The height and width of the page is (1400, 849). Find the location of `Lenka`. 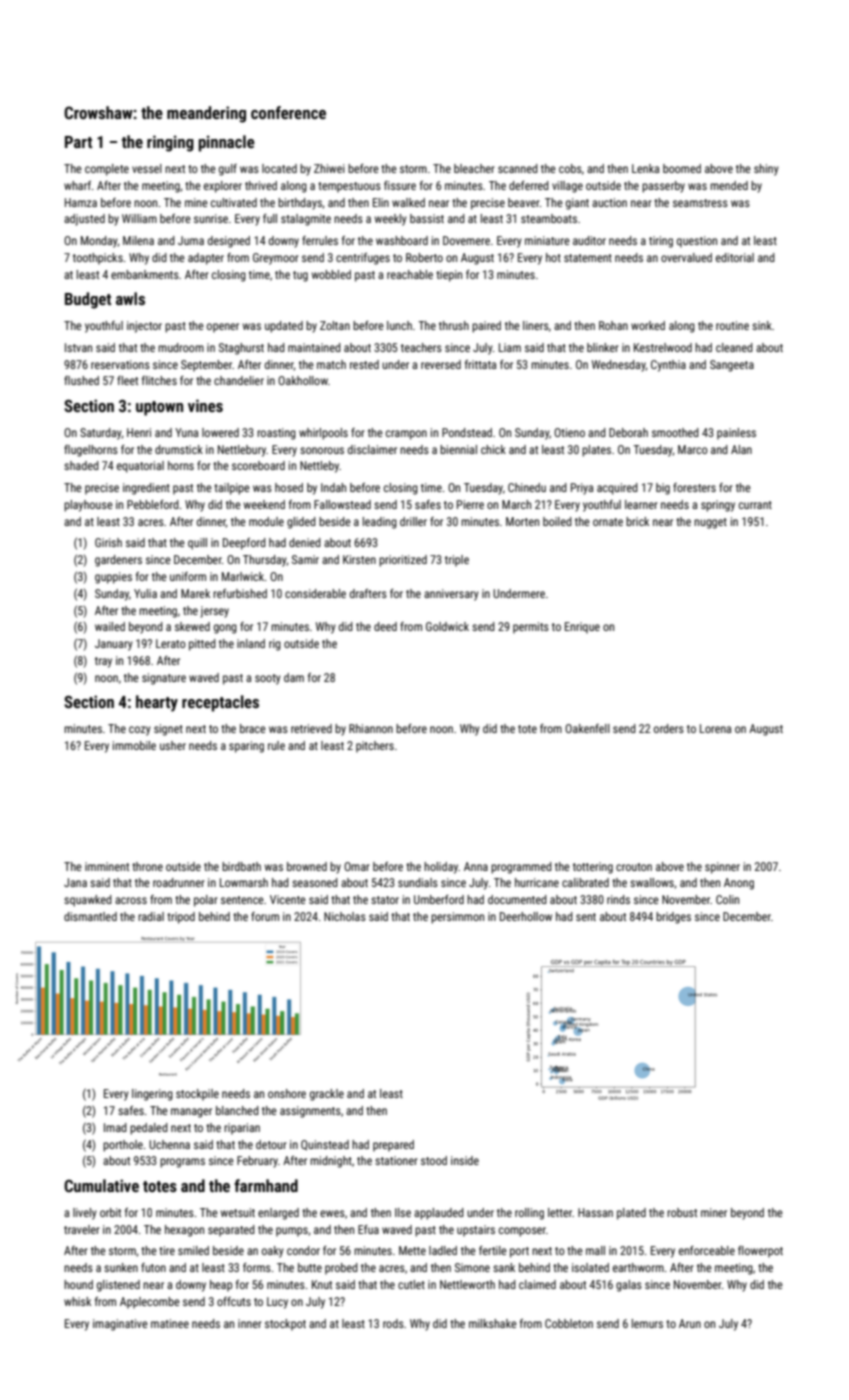

Lenka is located at coordinates (645, 168).
